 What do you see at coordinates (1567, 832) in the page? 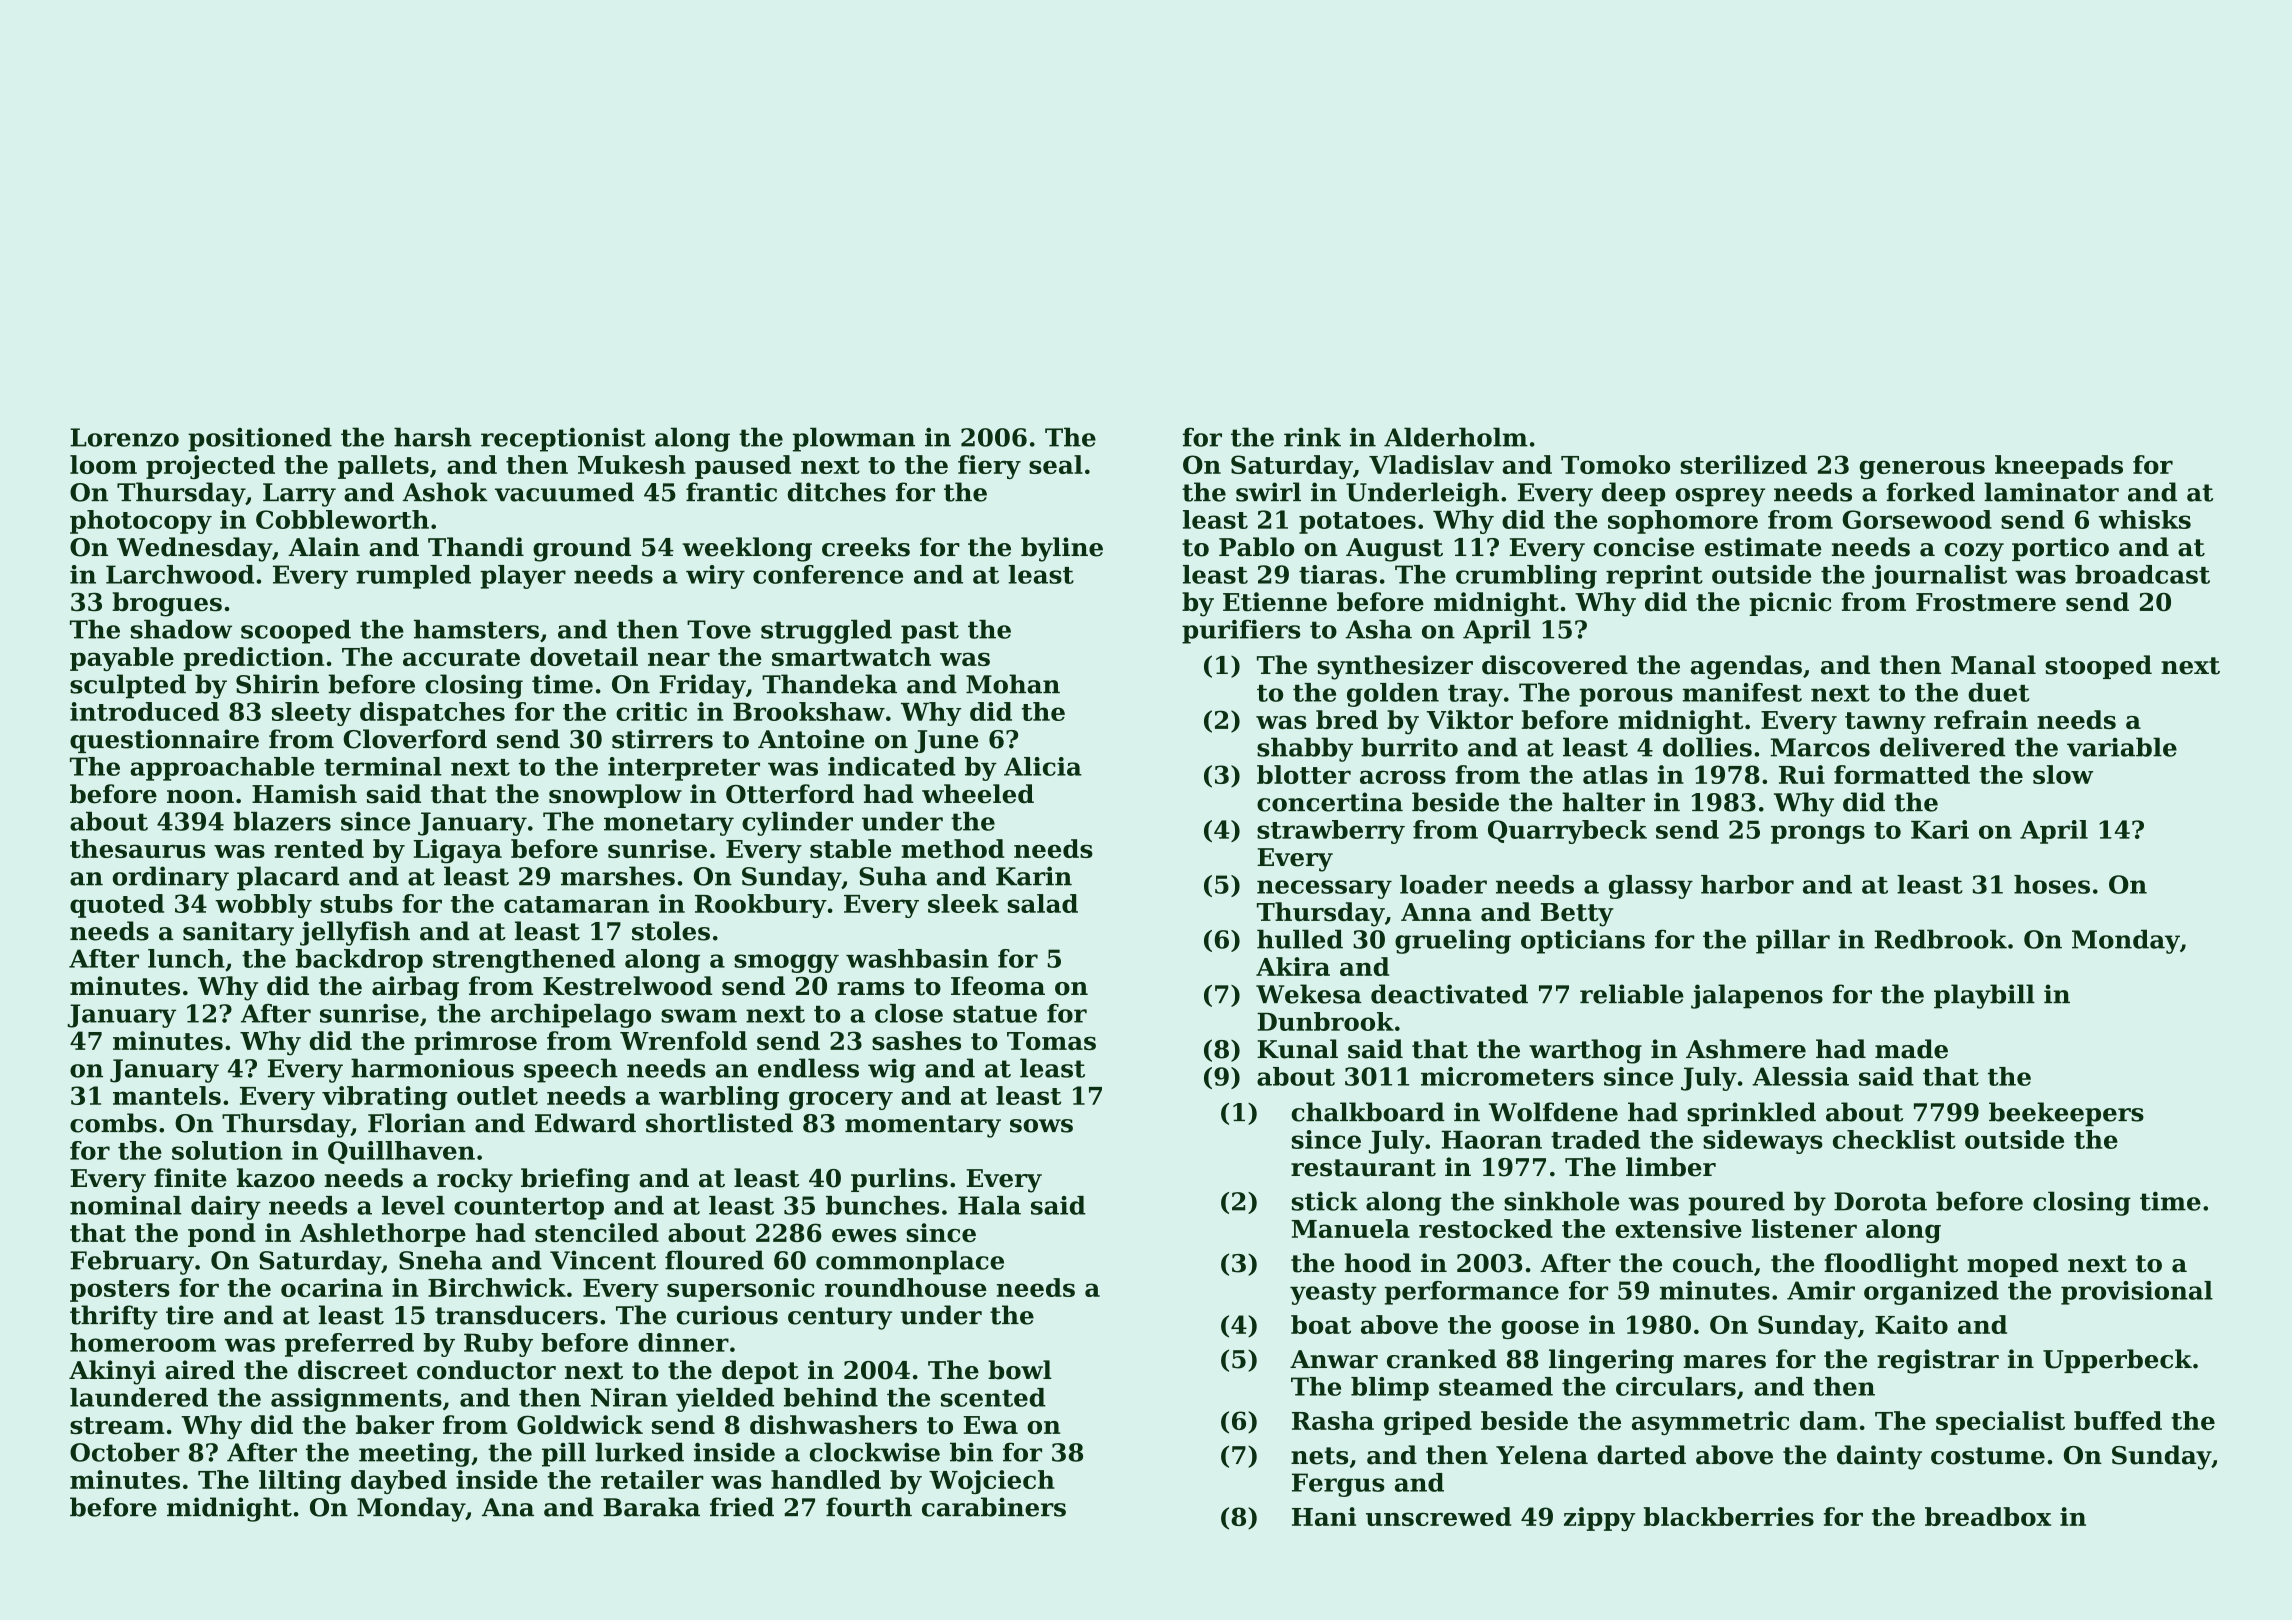
I see `Quarrybeck` at bounding box center [1567, 832].
